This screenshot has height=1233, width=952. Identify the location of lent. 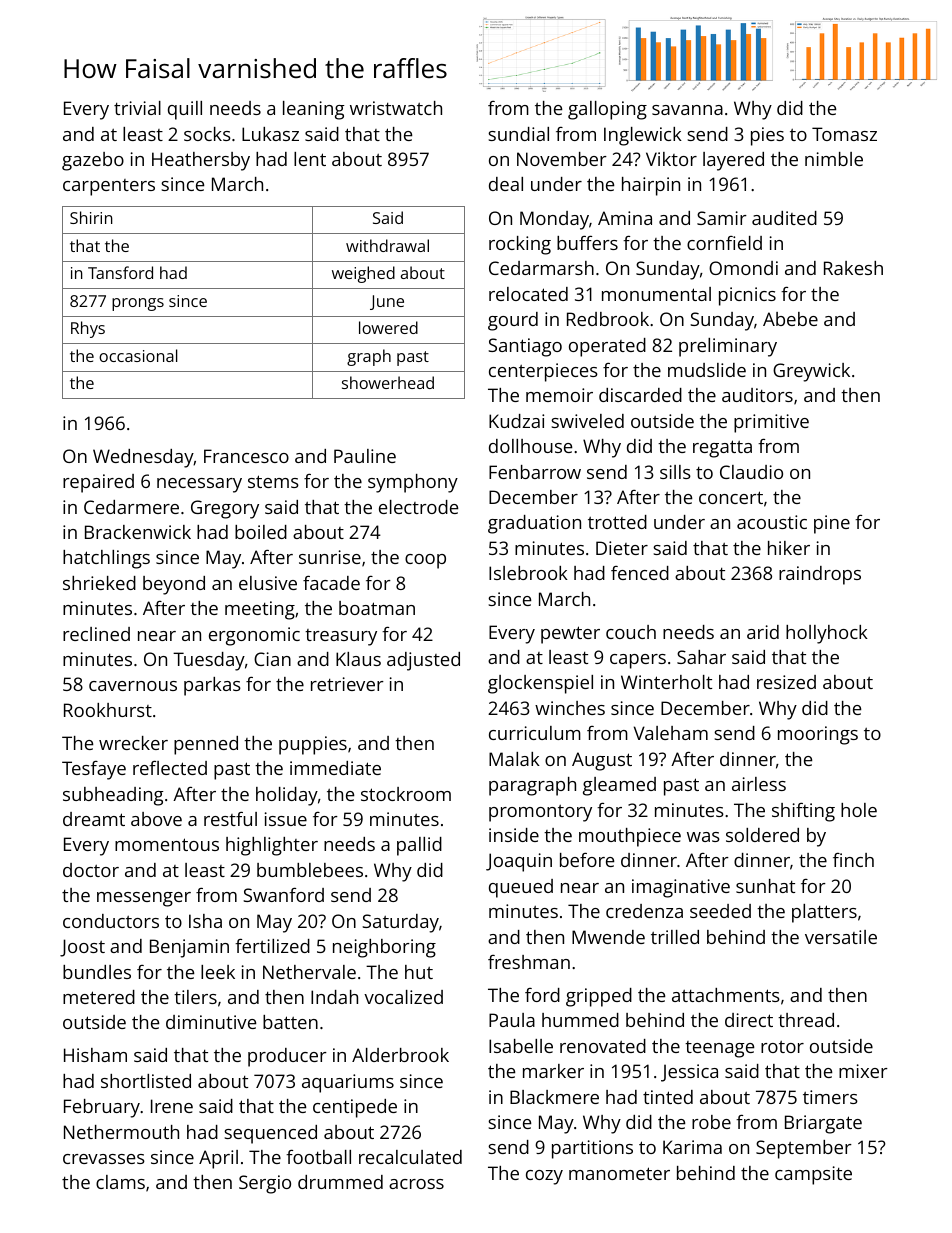
(310, 159).
